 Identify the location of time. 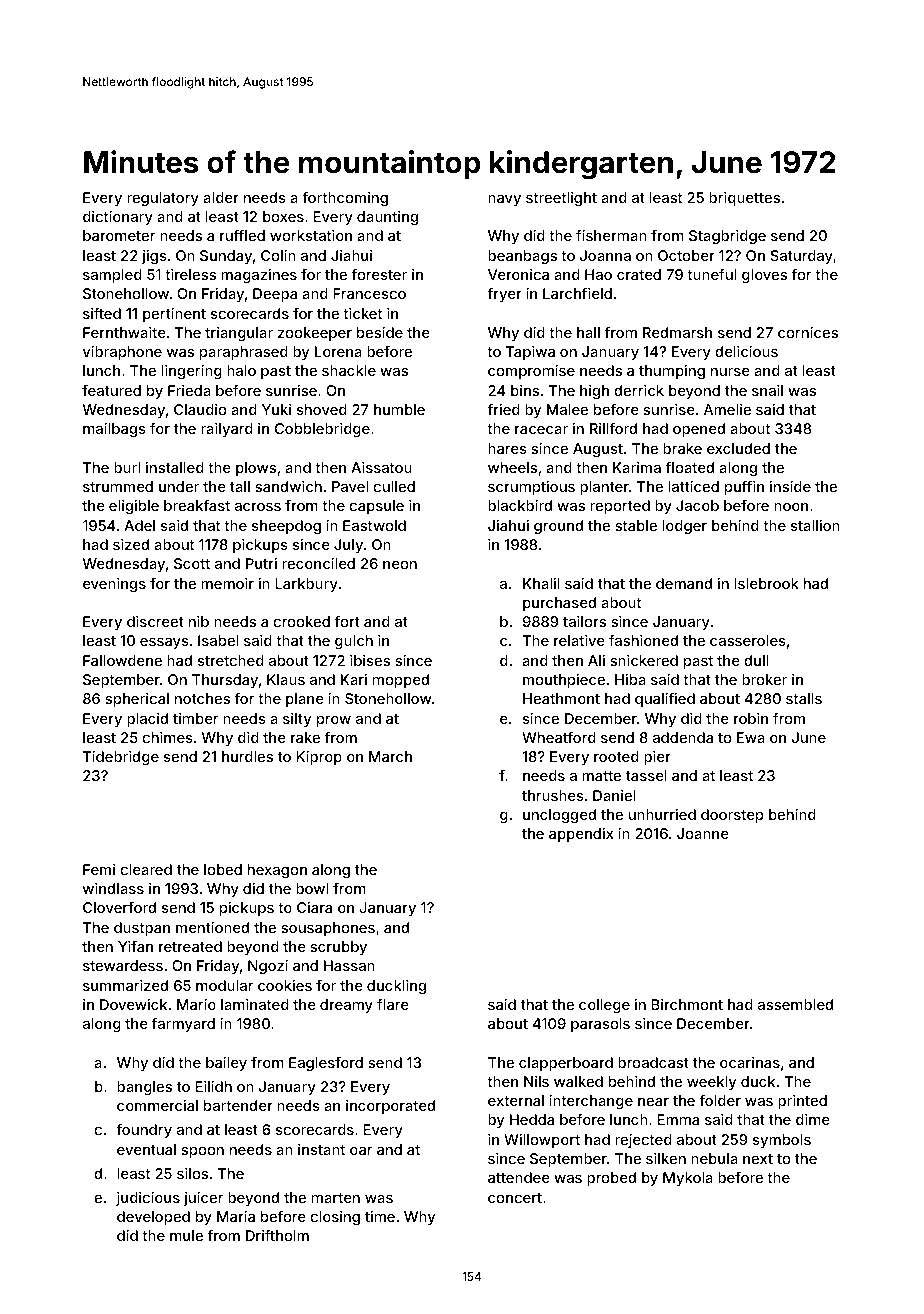
(380, 1216).
